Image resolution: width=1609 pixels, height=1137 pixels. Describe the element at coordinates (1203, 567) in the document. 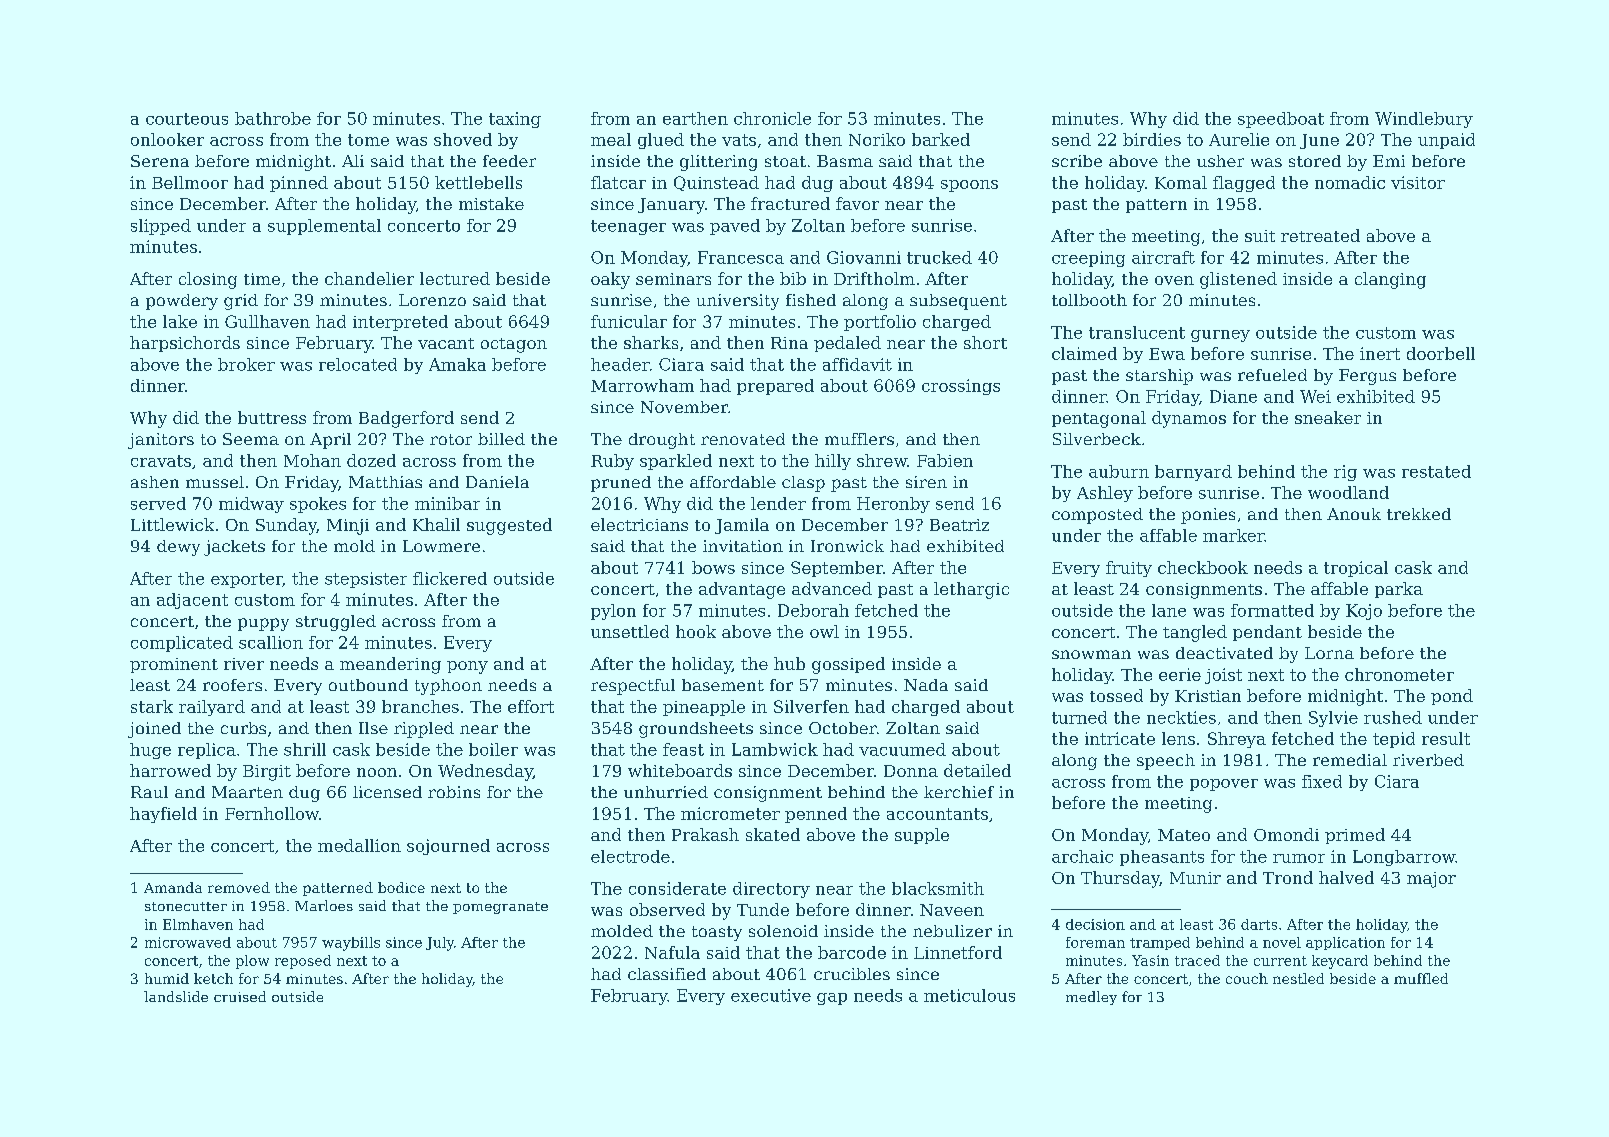

I see `checkbook` at that location.
